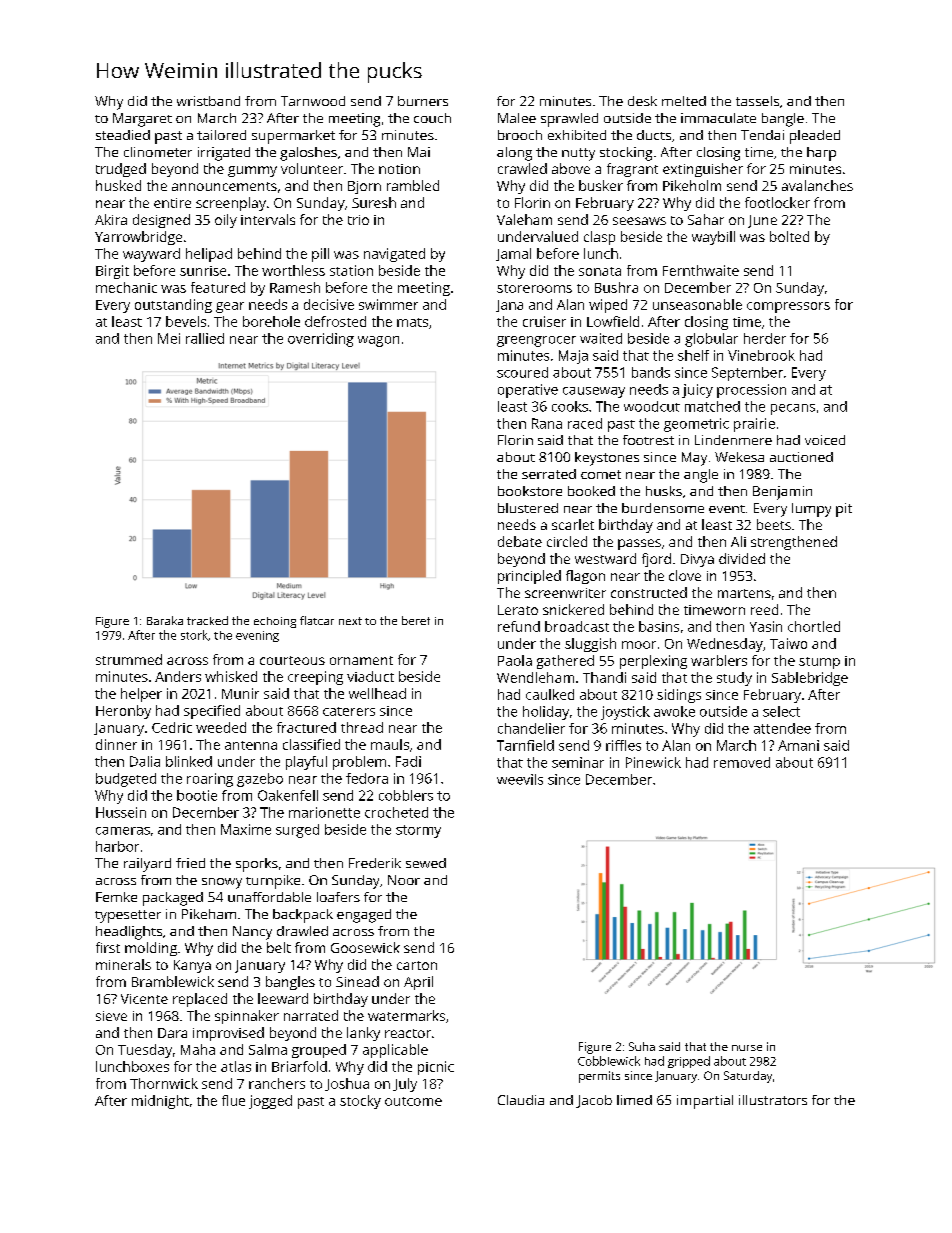 The width and height of the screenshot is (952, 1233). What do you see at coordinates (169, 338) in the screenshot?
I see `Mei` at bounding box center [169, 338].
